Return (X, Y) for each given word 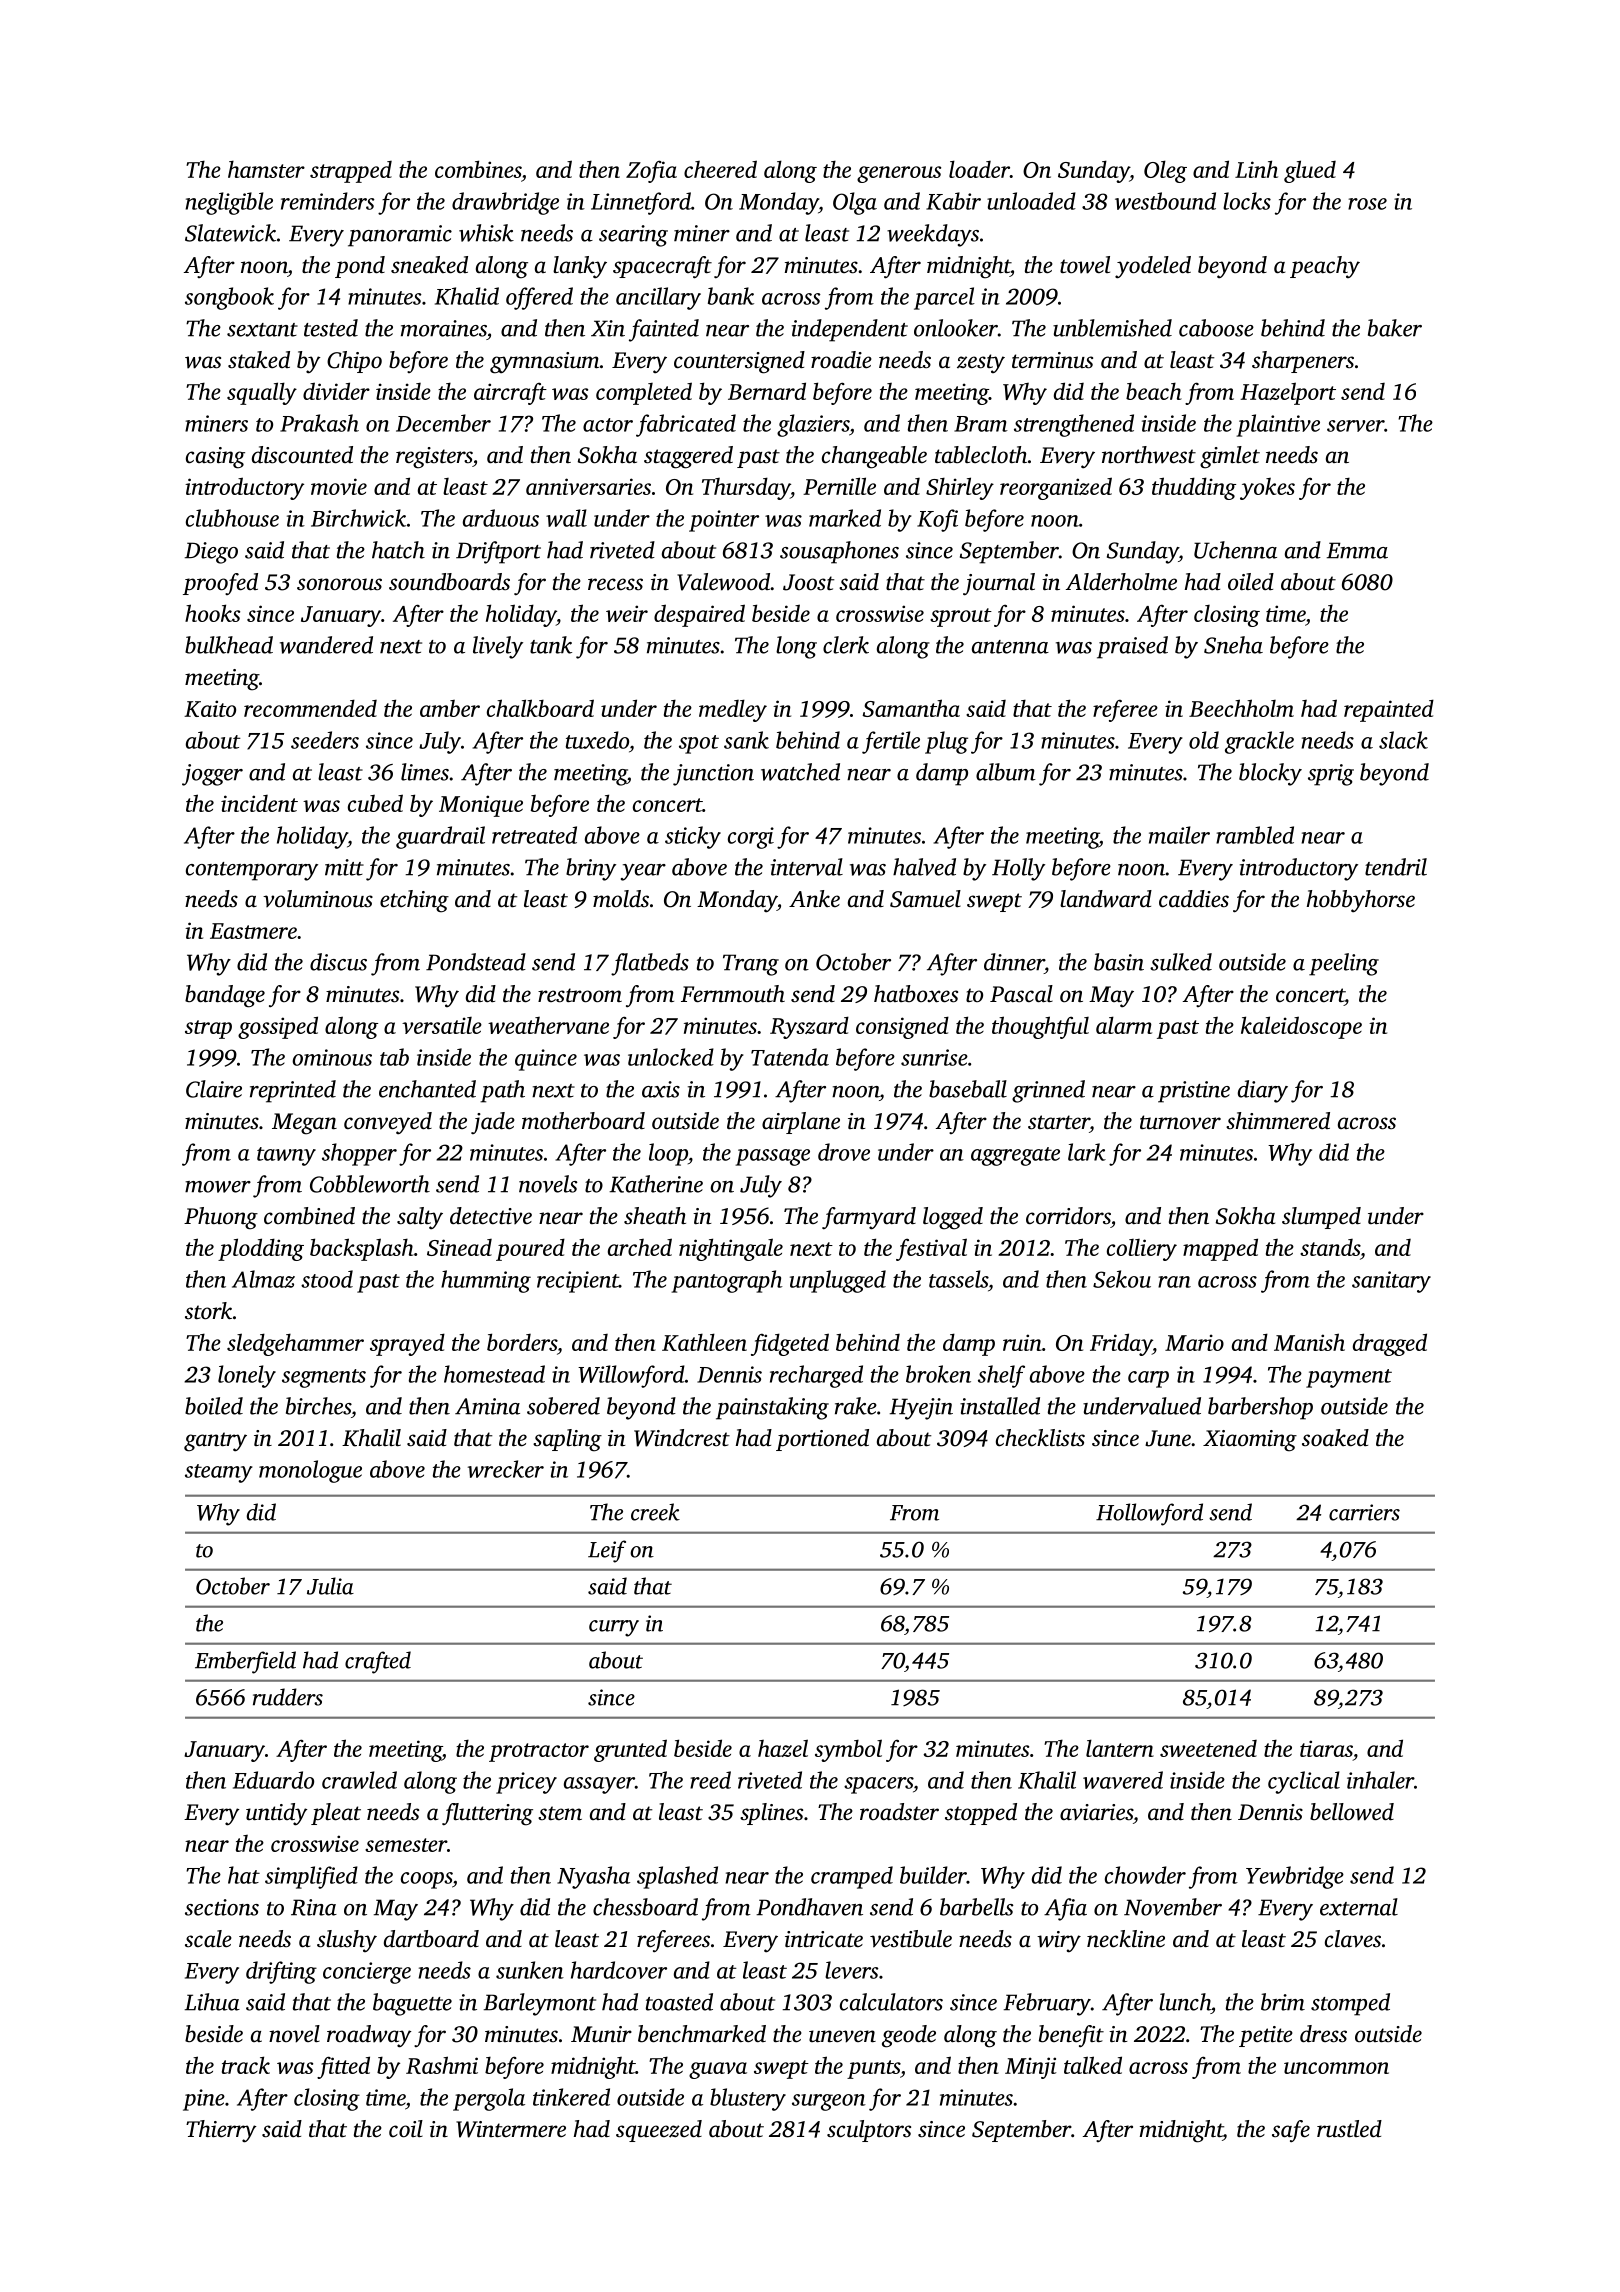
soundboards (449, 582)
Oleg (1165, 171)
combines (478, 169)
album (1006, 772)
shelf (1001, 1376)
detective (491, 1216)
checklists (1040, 1438)
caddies (1194, 899)
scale (208, 1939)
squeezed (659, 2131)
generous (899, 174)
